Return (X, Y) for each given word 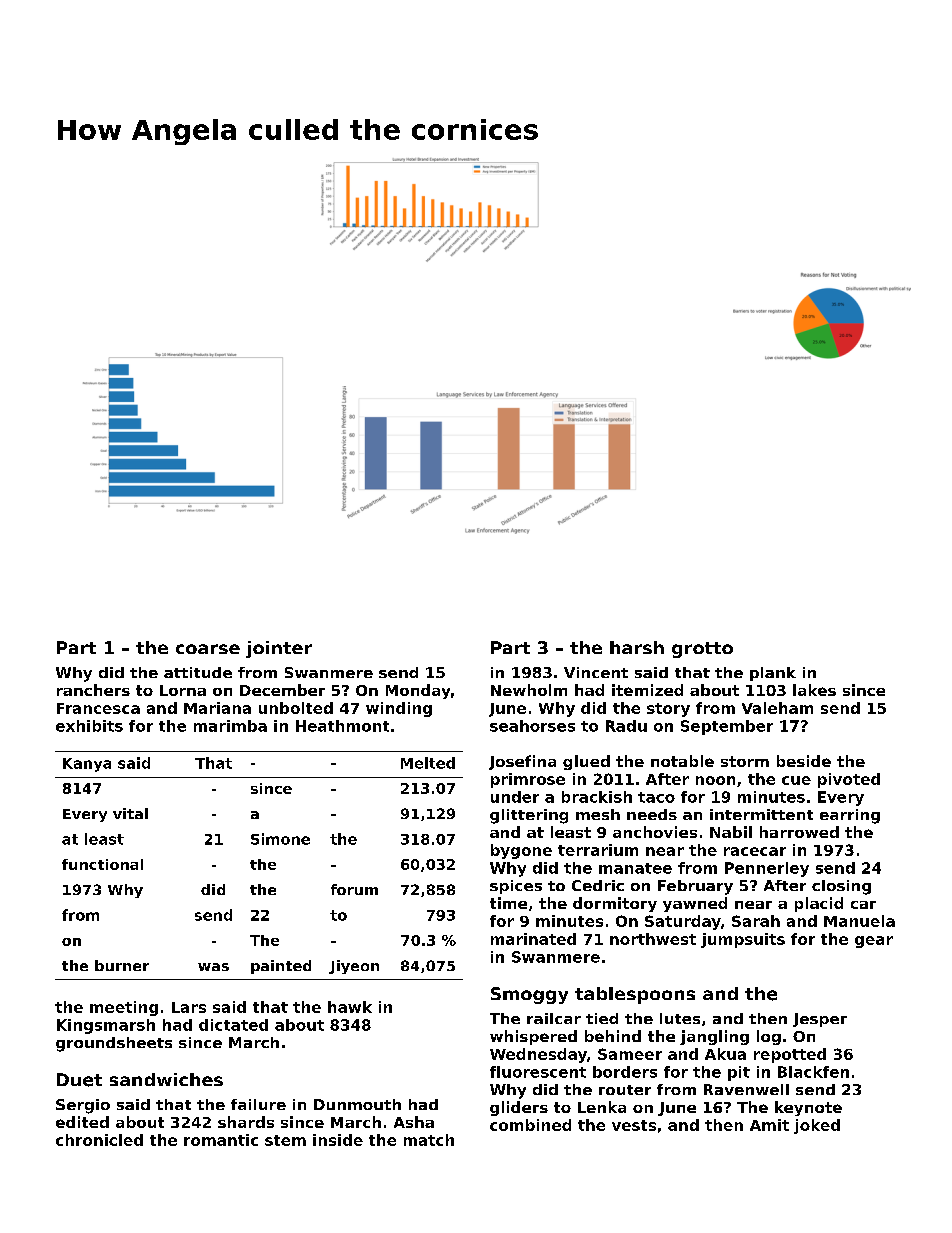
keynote (808, 1108)
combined (530, 1125)
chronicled (99, 1140)
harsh (637, 647)
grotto (702, 650)
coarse (208, 649)
